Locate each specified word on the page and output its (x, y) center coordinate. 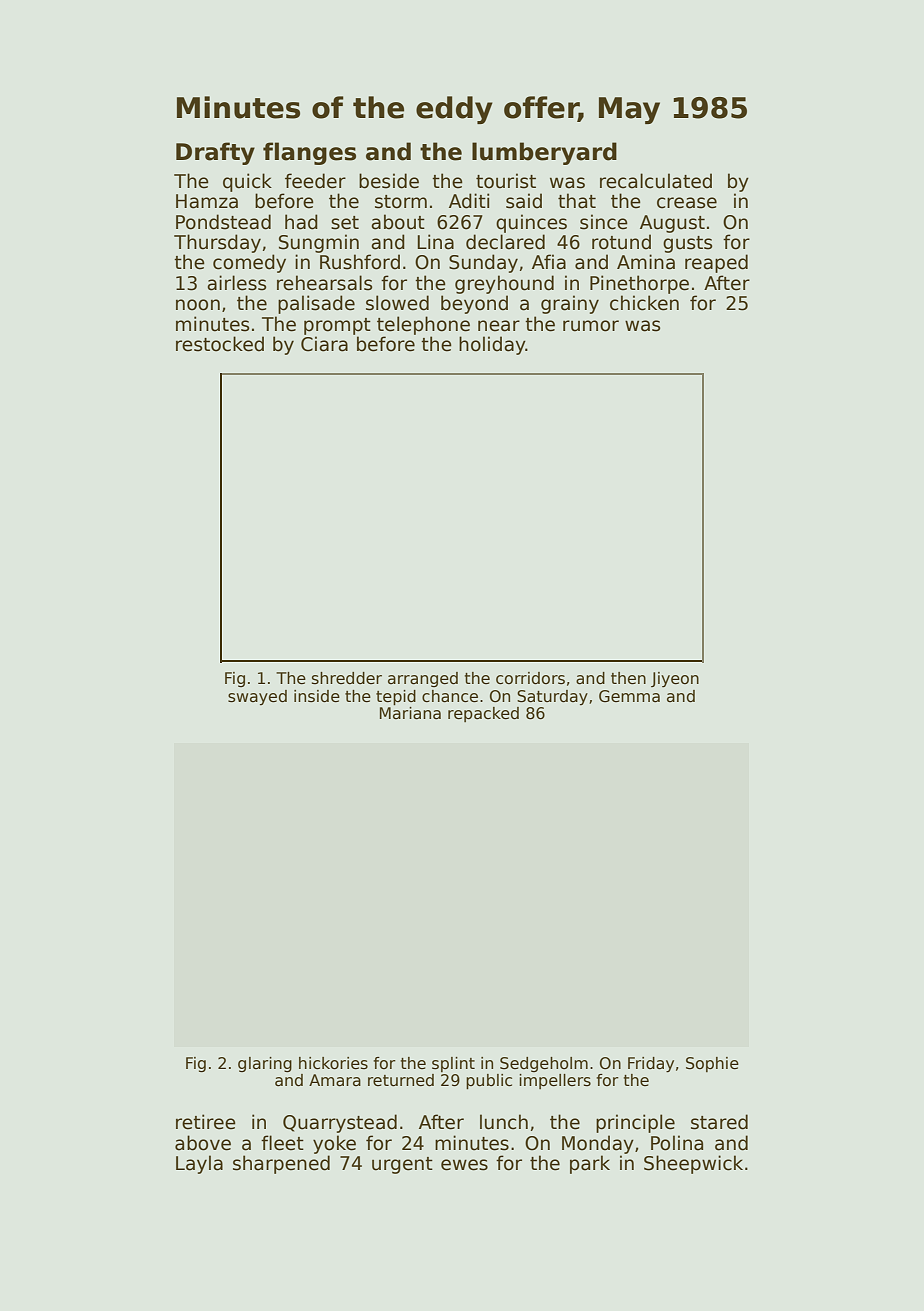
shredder (347, 678)
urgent (402, 1165)
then (628, 678)
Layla (199, 1164)
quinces (531, 223)
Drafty (215, 153)
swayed (257, 697)
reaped (716, 263)
